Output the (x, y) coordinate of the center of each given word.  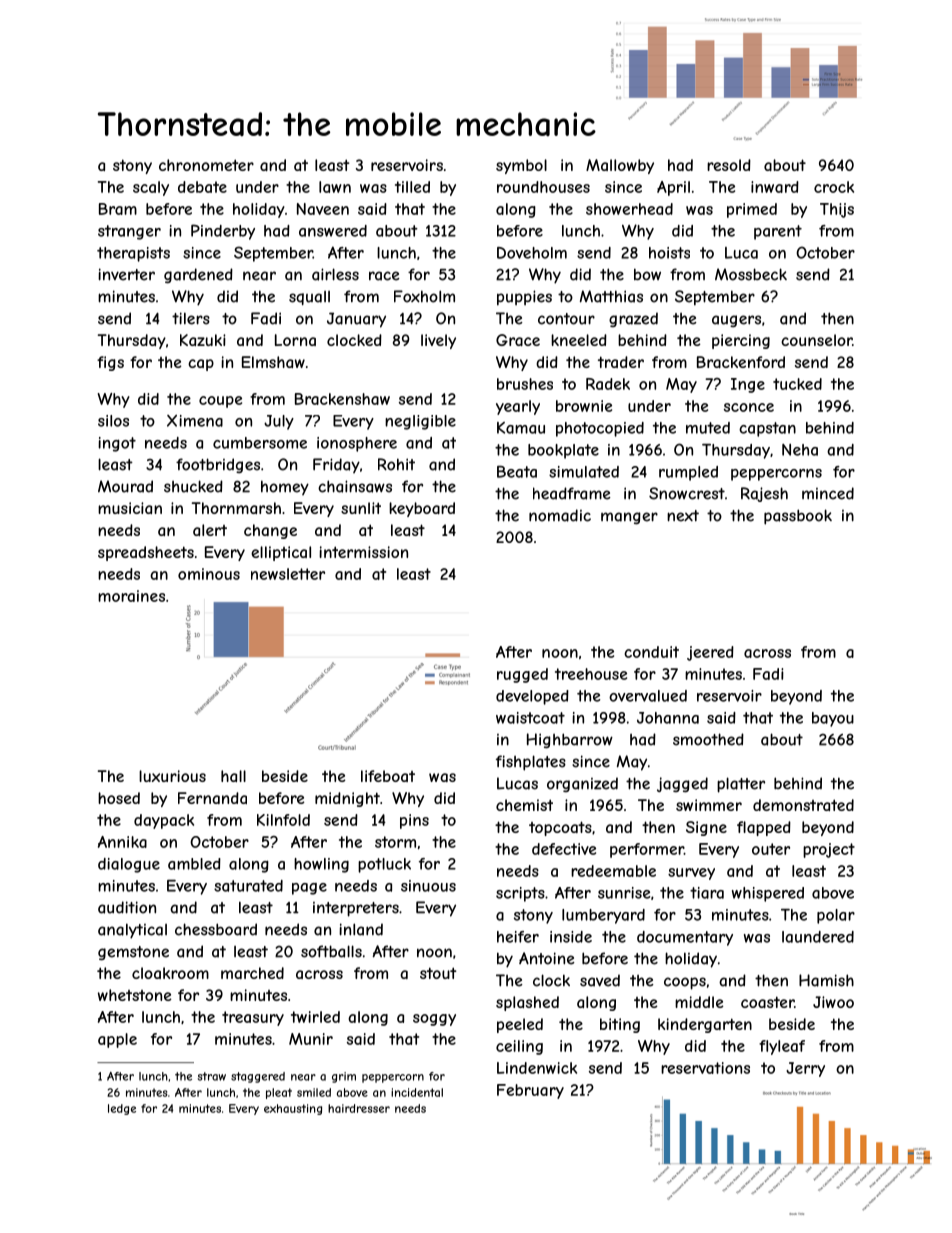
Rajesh (764, 494)
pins (414, 821)
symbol (521, 166)
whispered (768, 894)
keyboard (422, 509)
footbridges (218, 465)
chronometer (206, 165)
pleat (279, 1093)
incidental (417, 1092)
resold (729, 165)
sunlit (361, 508)
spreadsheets (146, 553)
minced (828, 493)
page (309, 889)
